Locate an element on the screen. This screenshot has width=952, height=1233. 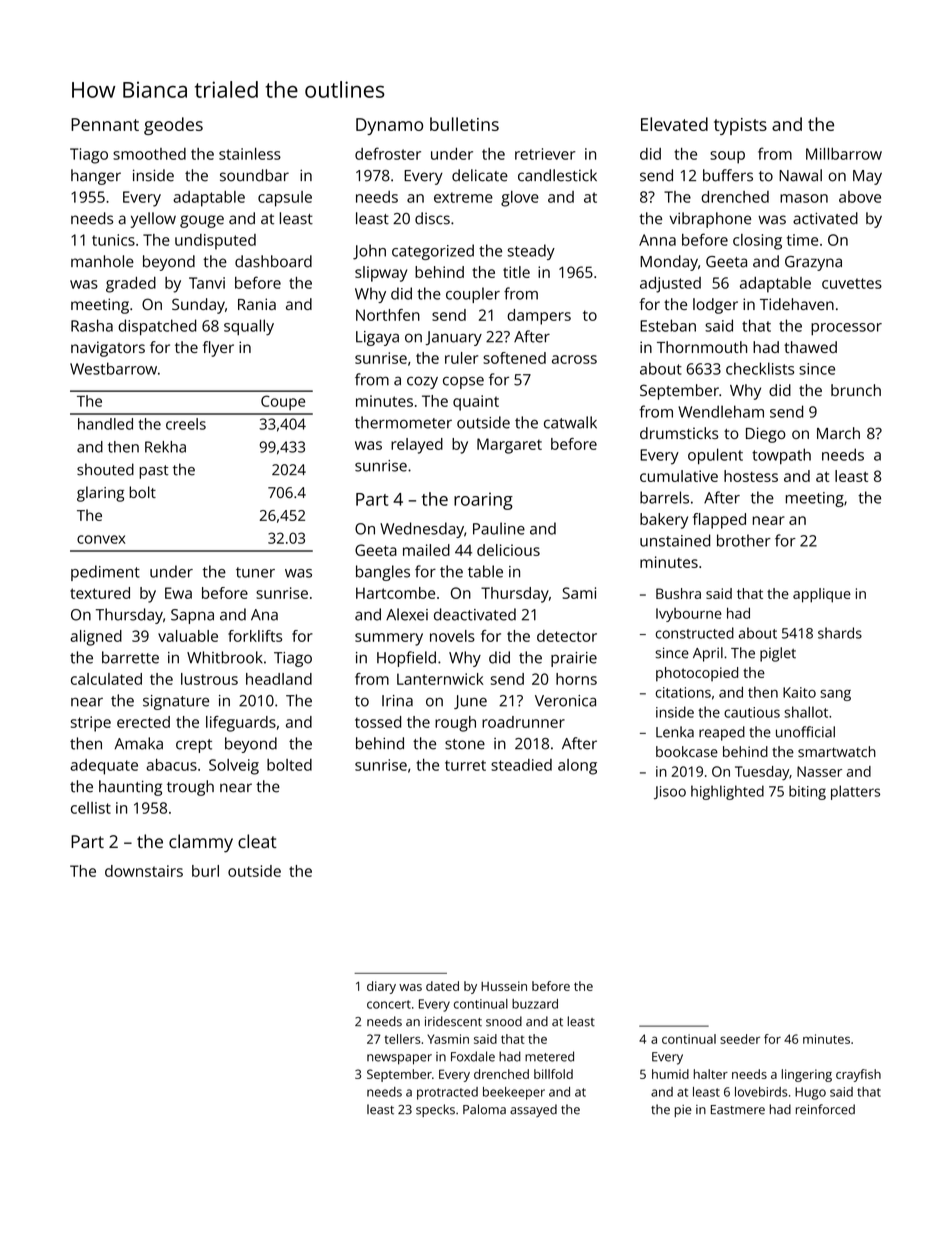
flapped is located at coordinates (719, 521).
